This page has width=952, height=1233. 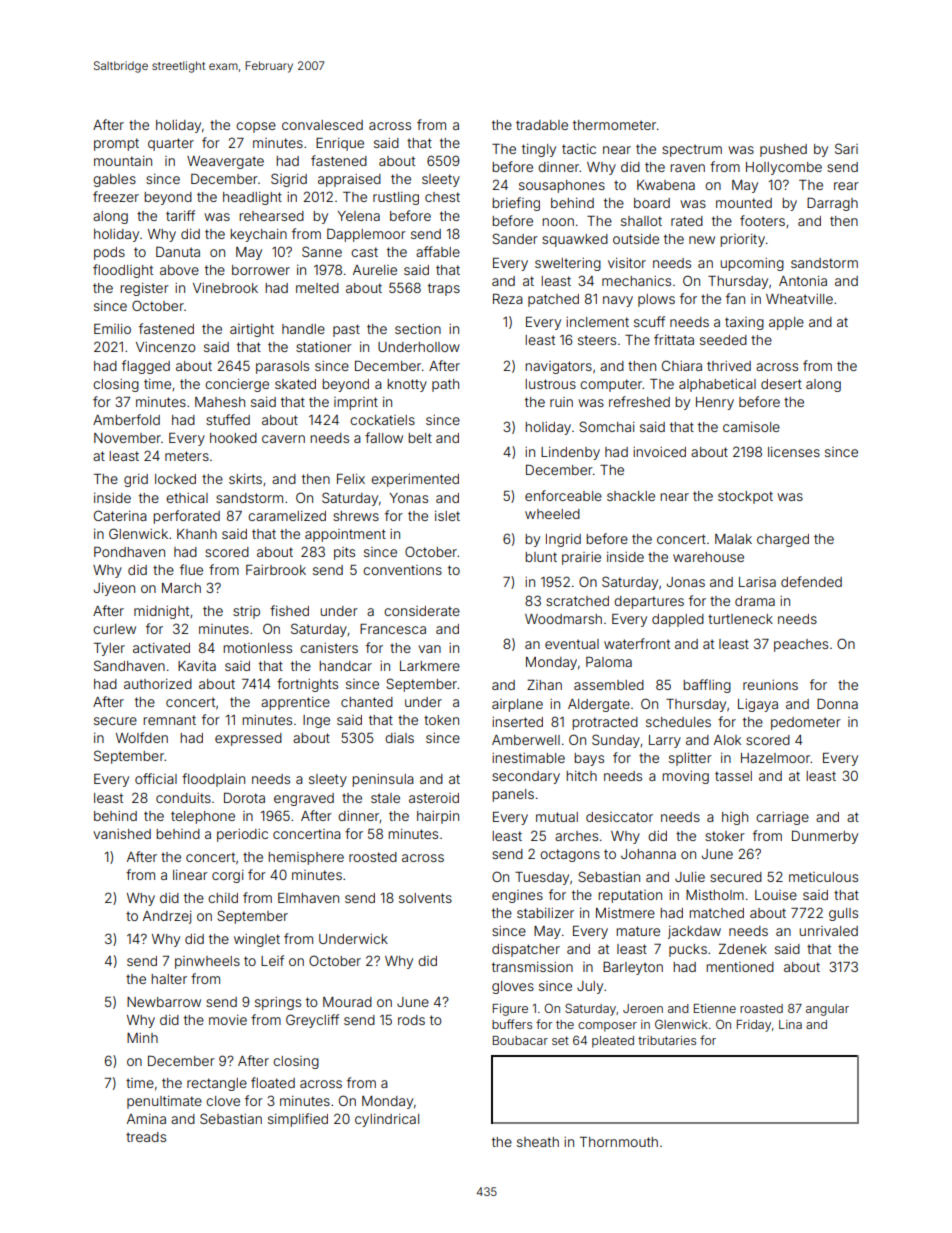 What do you see at coordinates (387, 1120) in the page?
I see `cylindrical` at bounding box center [387, 1120].
